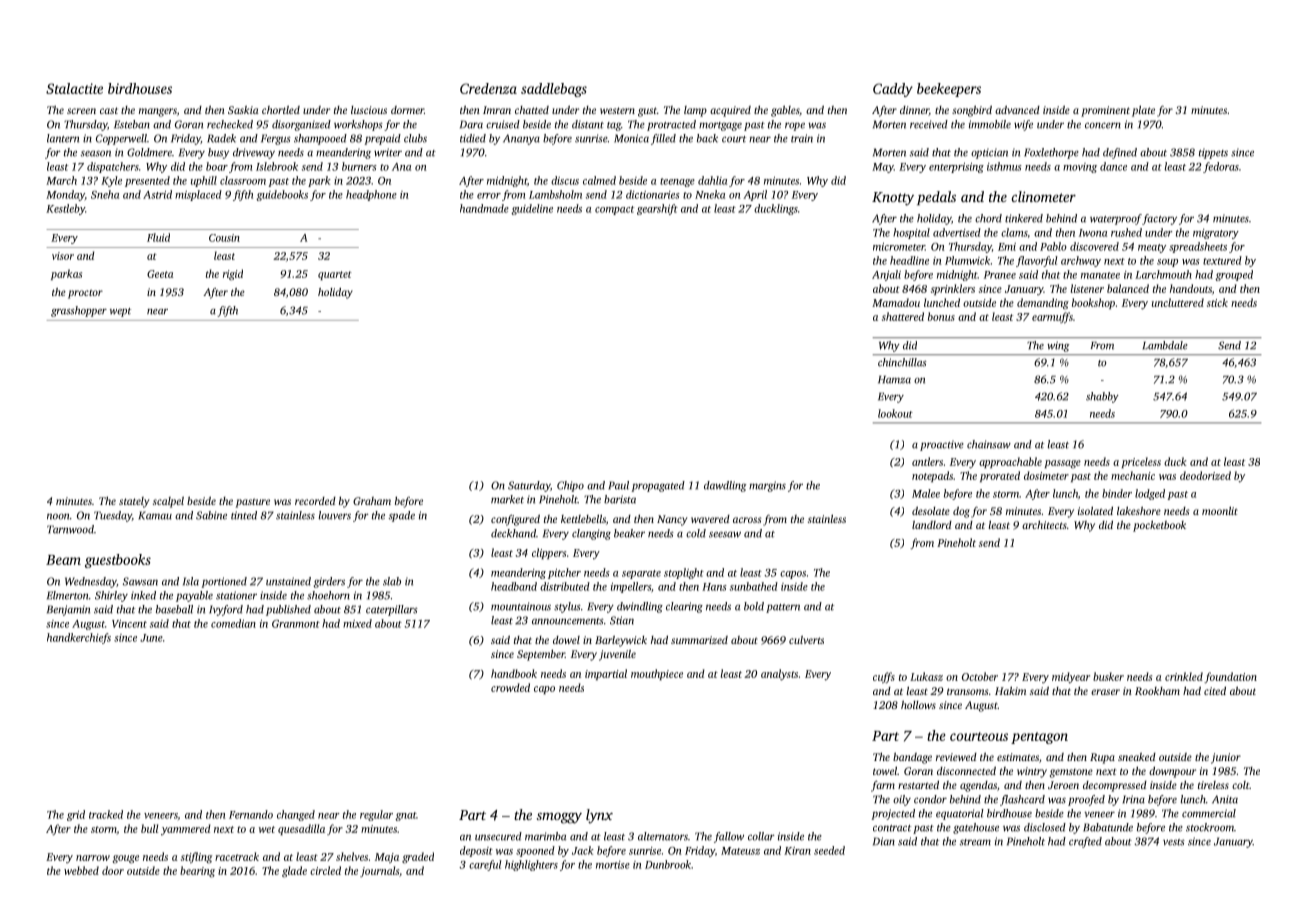 The image size is (1308, 924). Describe the element at coordinates (554, 90) in the screenshot. I see `saddlebags` at that location.
